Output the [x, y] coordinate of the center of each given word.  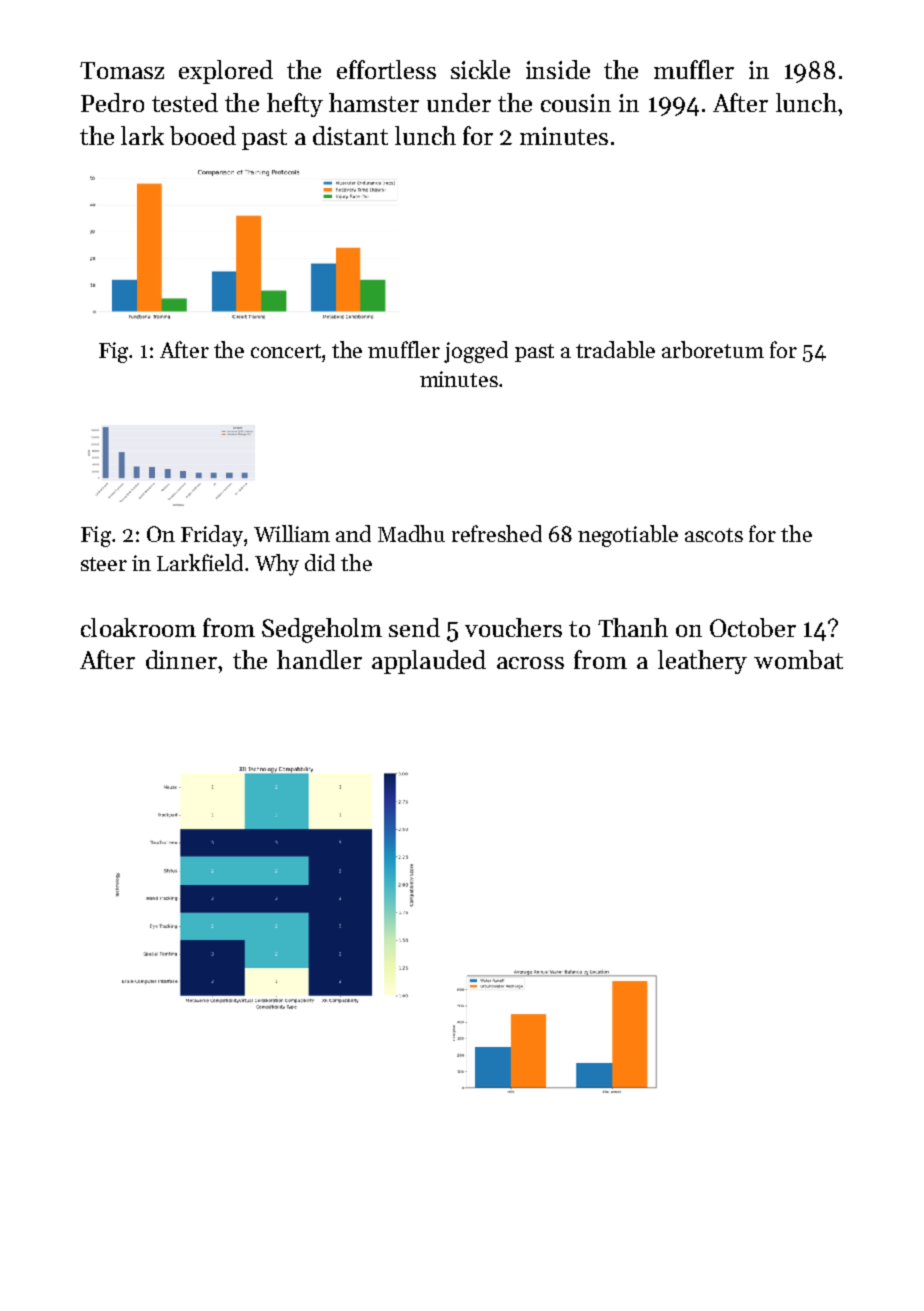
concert [287, 351]
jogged [476, 352]
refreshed [497, 533]
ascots [714, 535]
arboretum [713, 349]
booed [203, 135]
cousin [576, 103]
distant [350, 135]
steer [104, 564]
